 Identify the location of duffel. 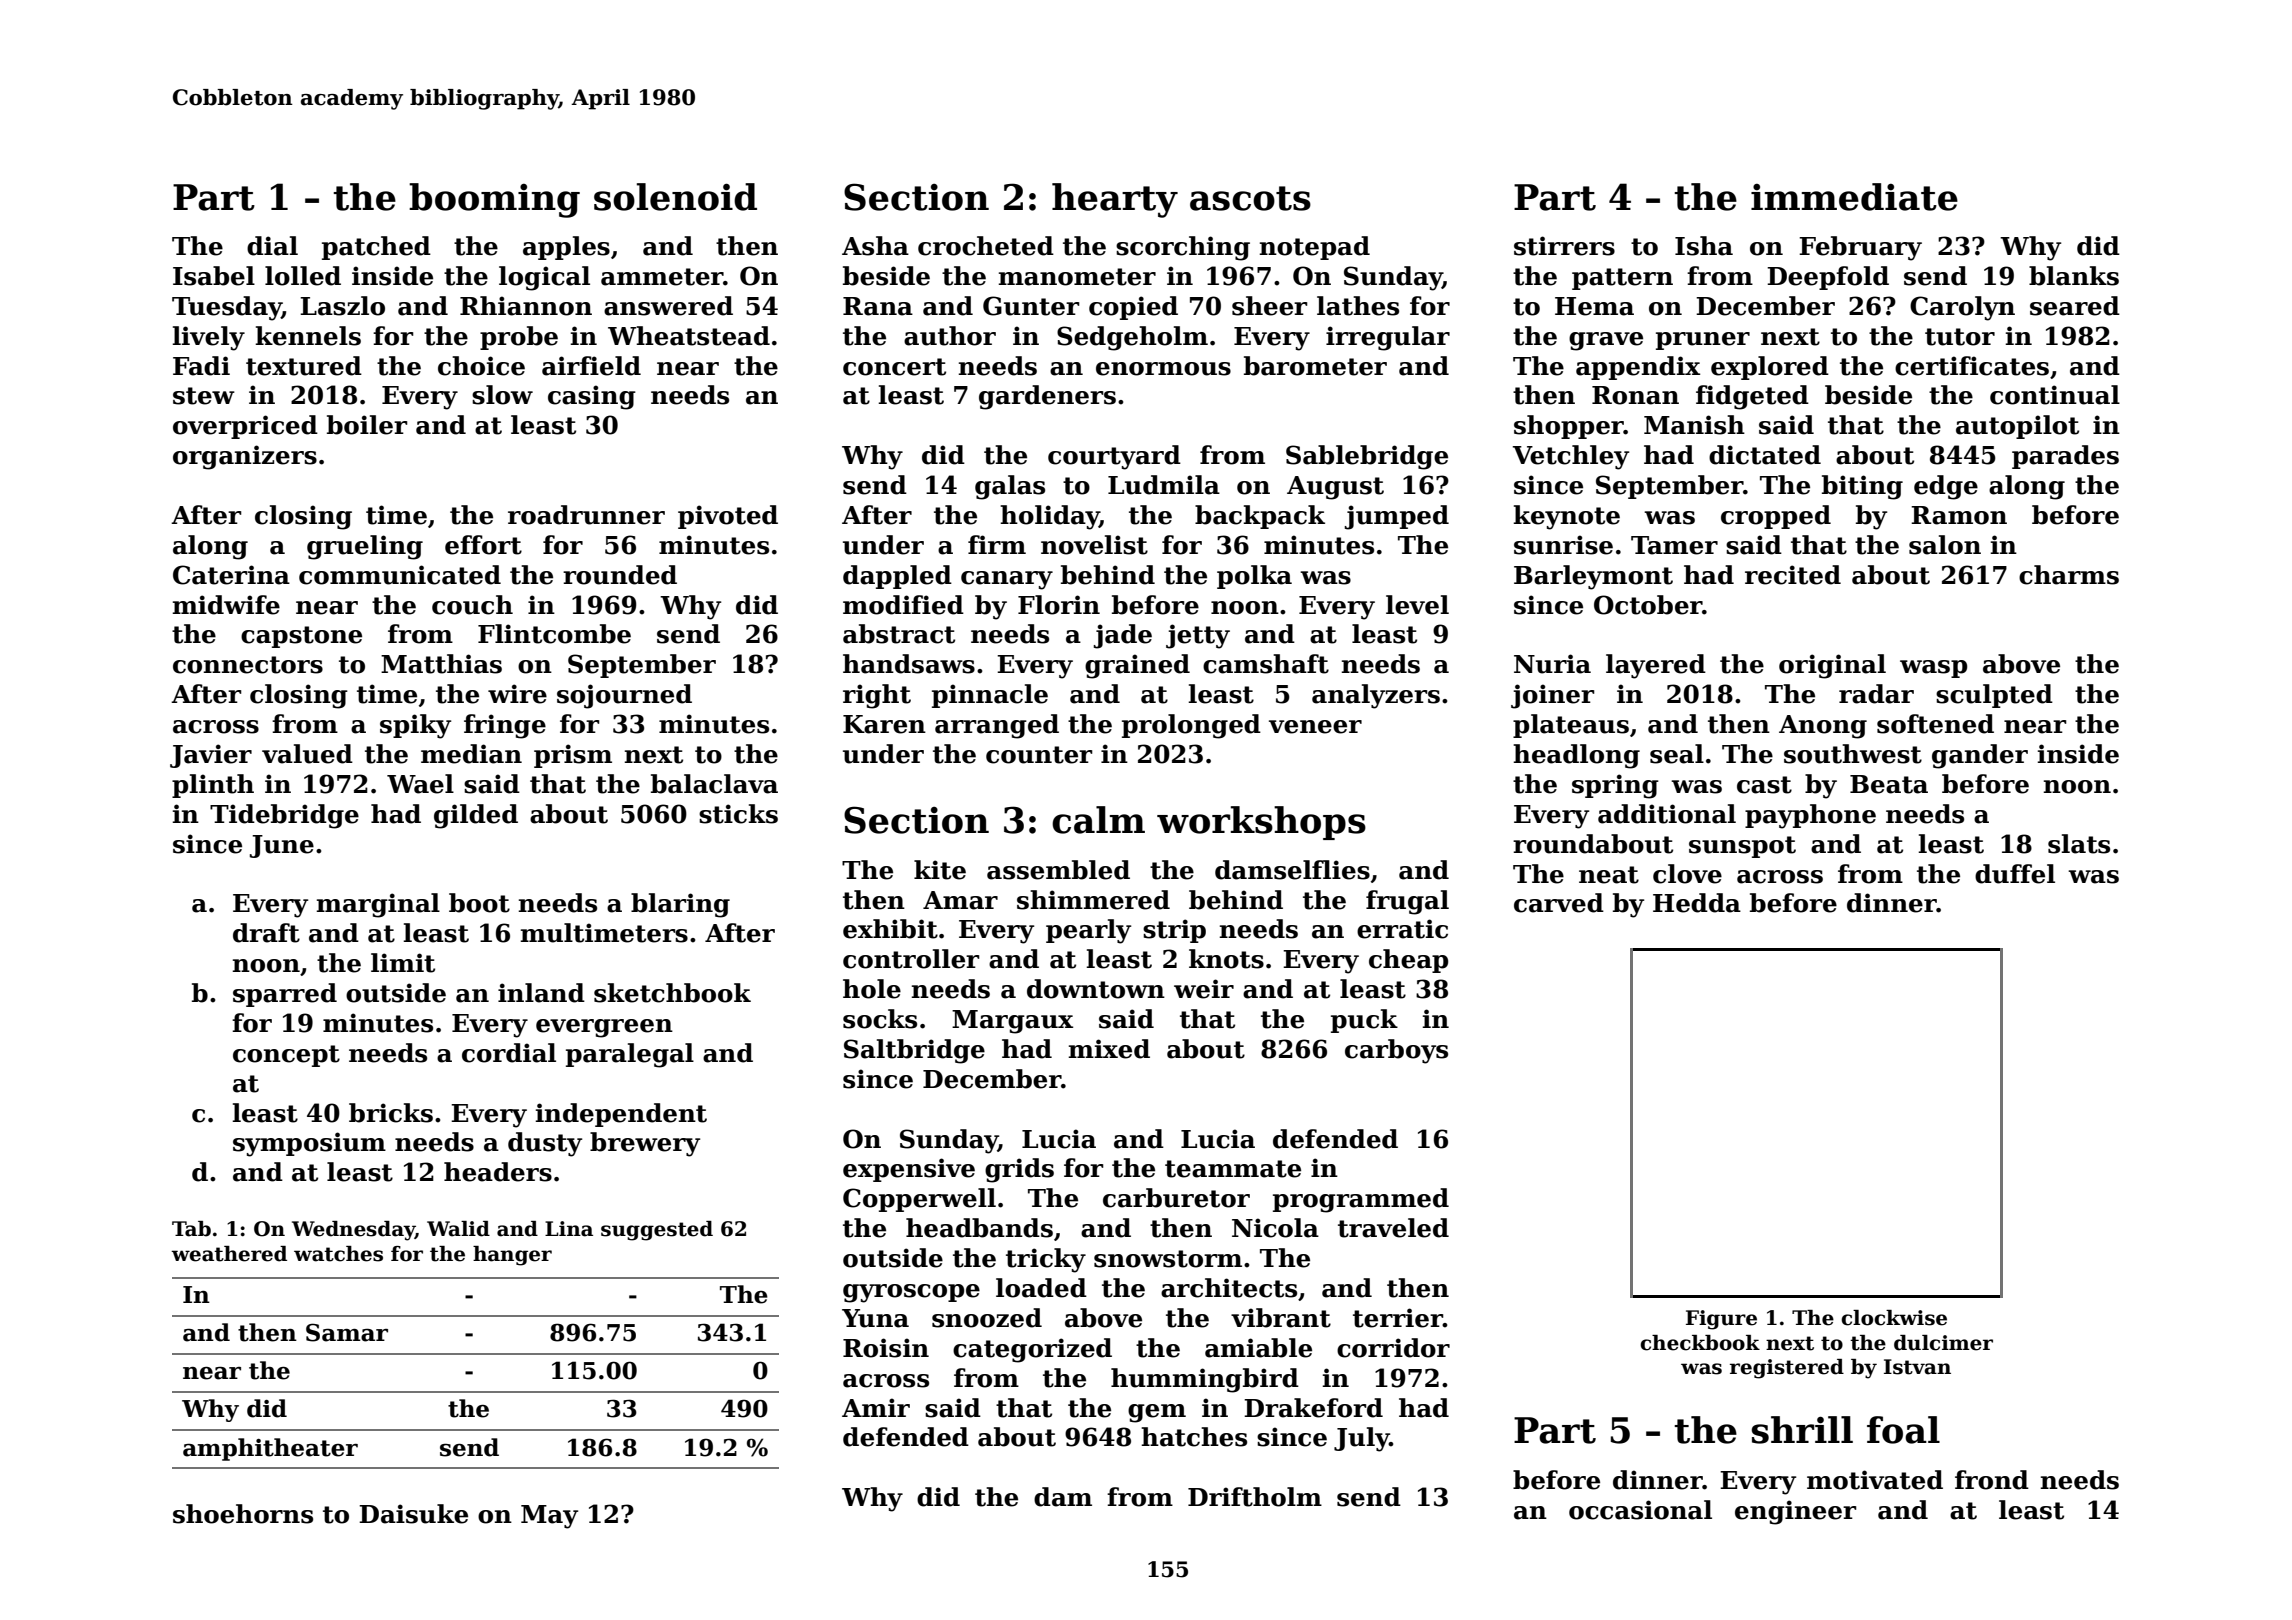
(2015, 874).
